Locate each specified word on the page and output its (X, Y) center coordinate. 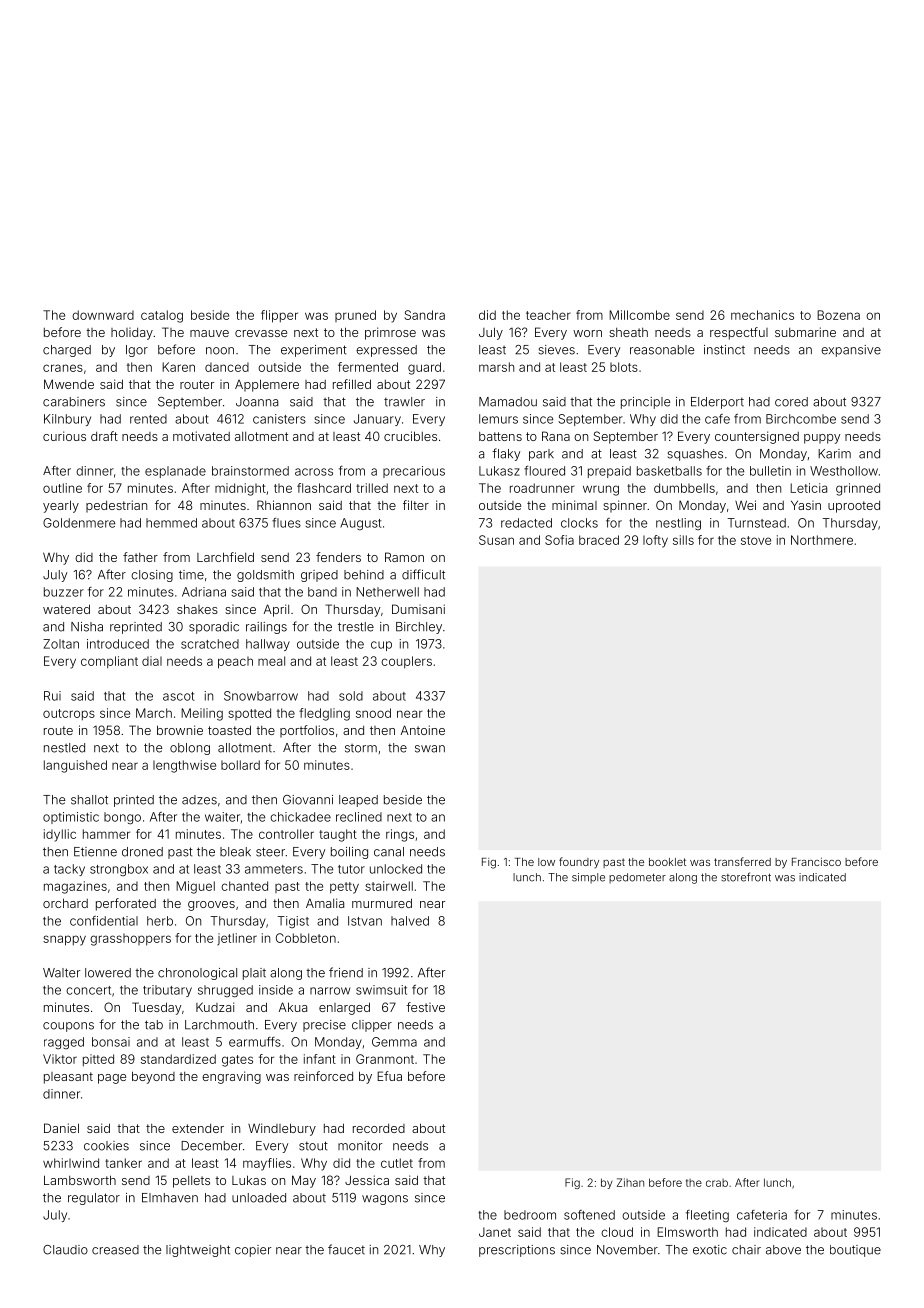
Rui (52, 696)
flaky (506, 454)
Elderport (717, 403)
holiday (132, 334)
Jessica (367, 1180)
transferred (742, 861)
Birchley (419, 628)
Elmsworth (687, 1232)
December (211, 1146)
